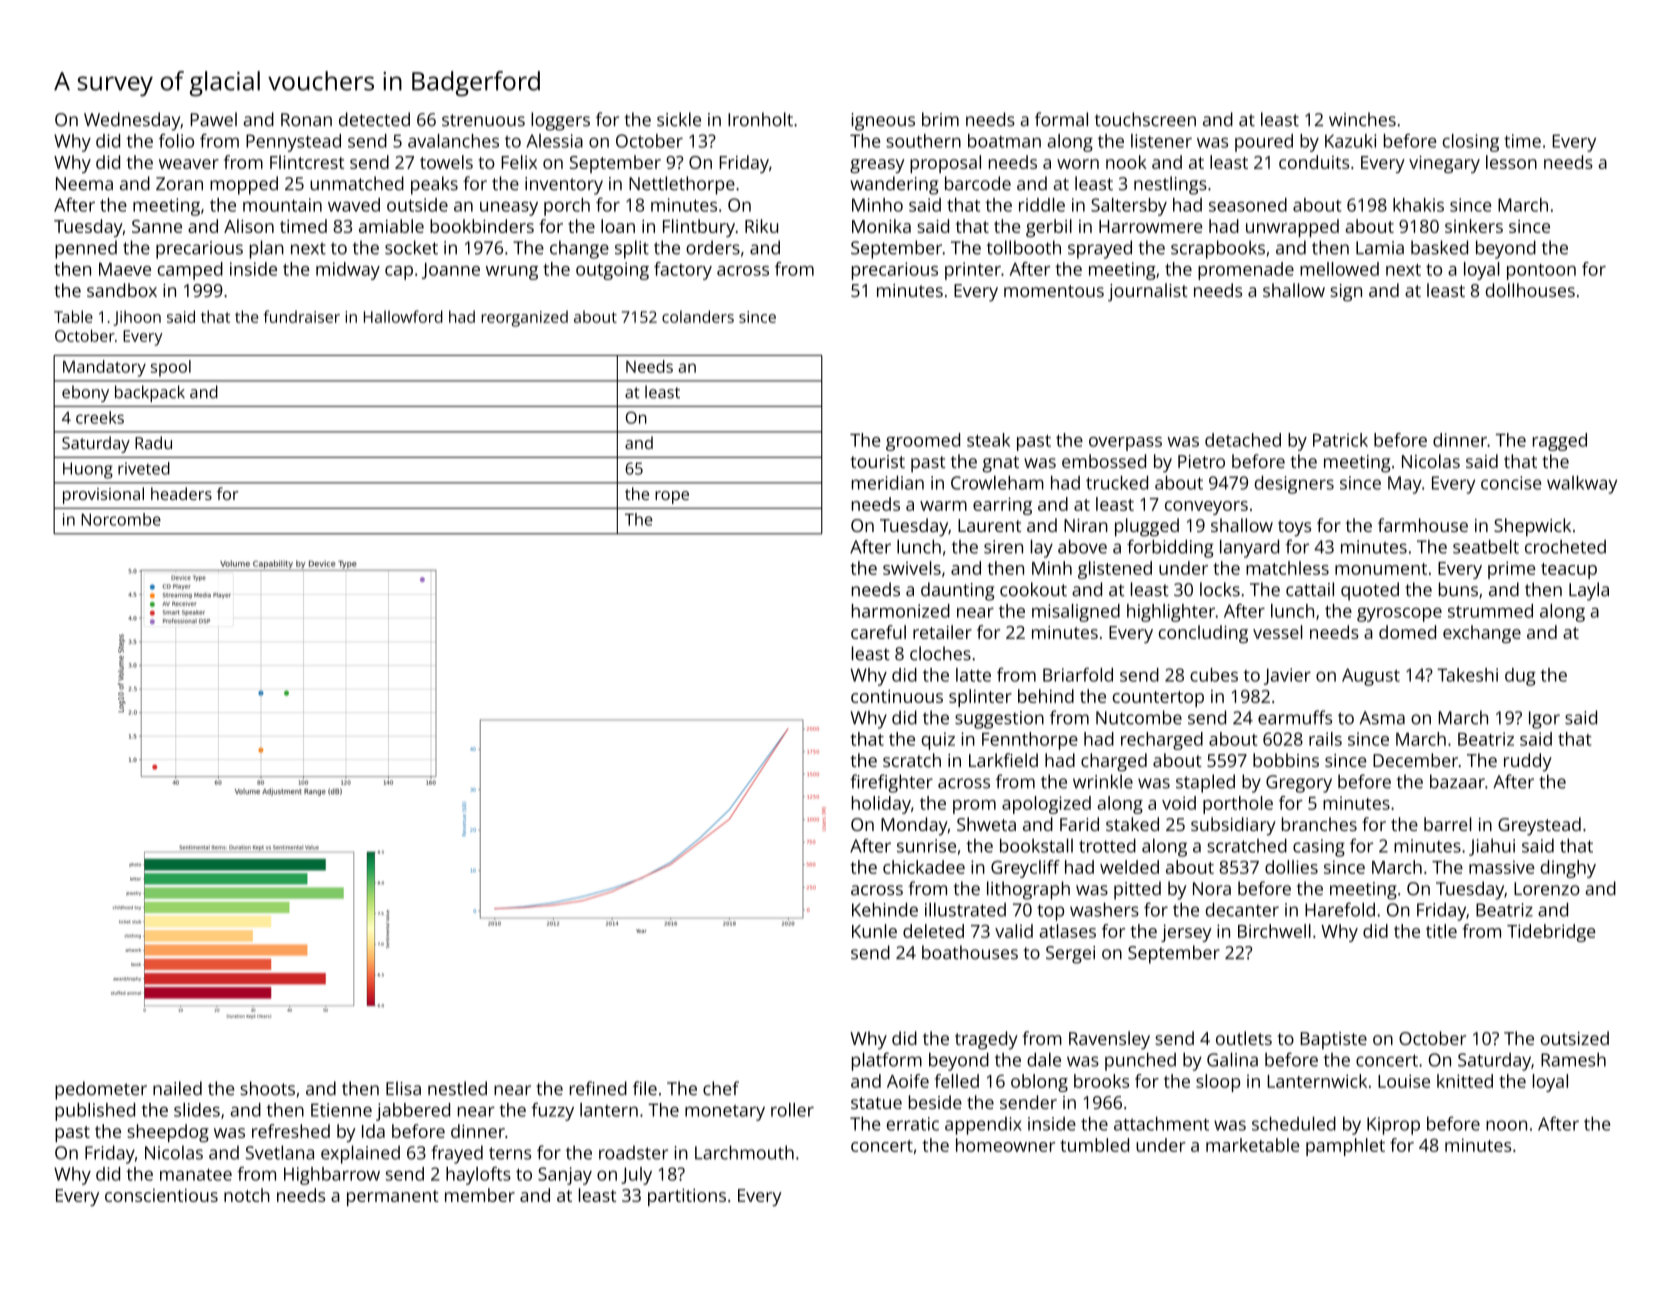 The height and width of the screenshot is (1292, 1672). Describe the element at coordinates (1148, 292) in the screenshot. I see `journalist` at that location.
